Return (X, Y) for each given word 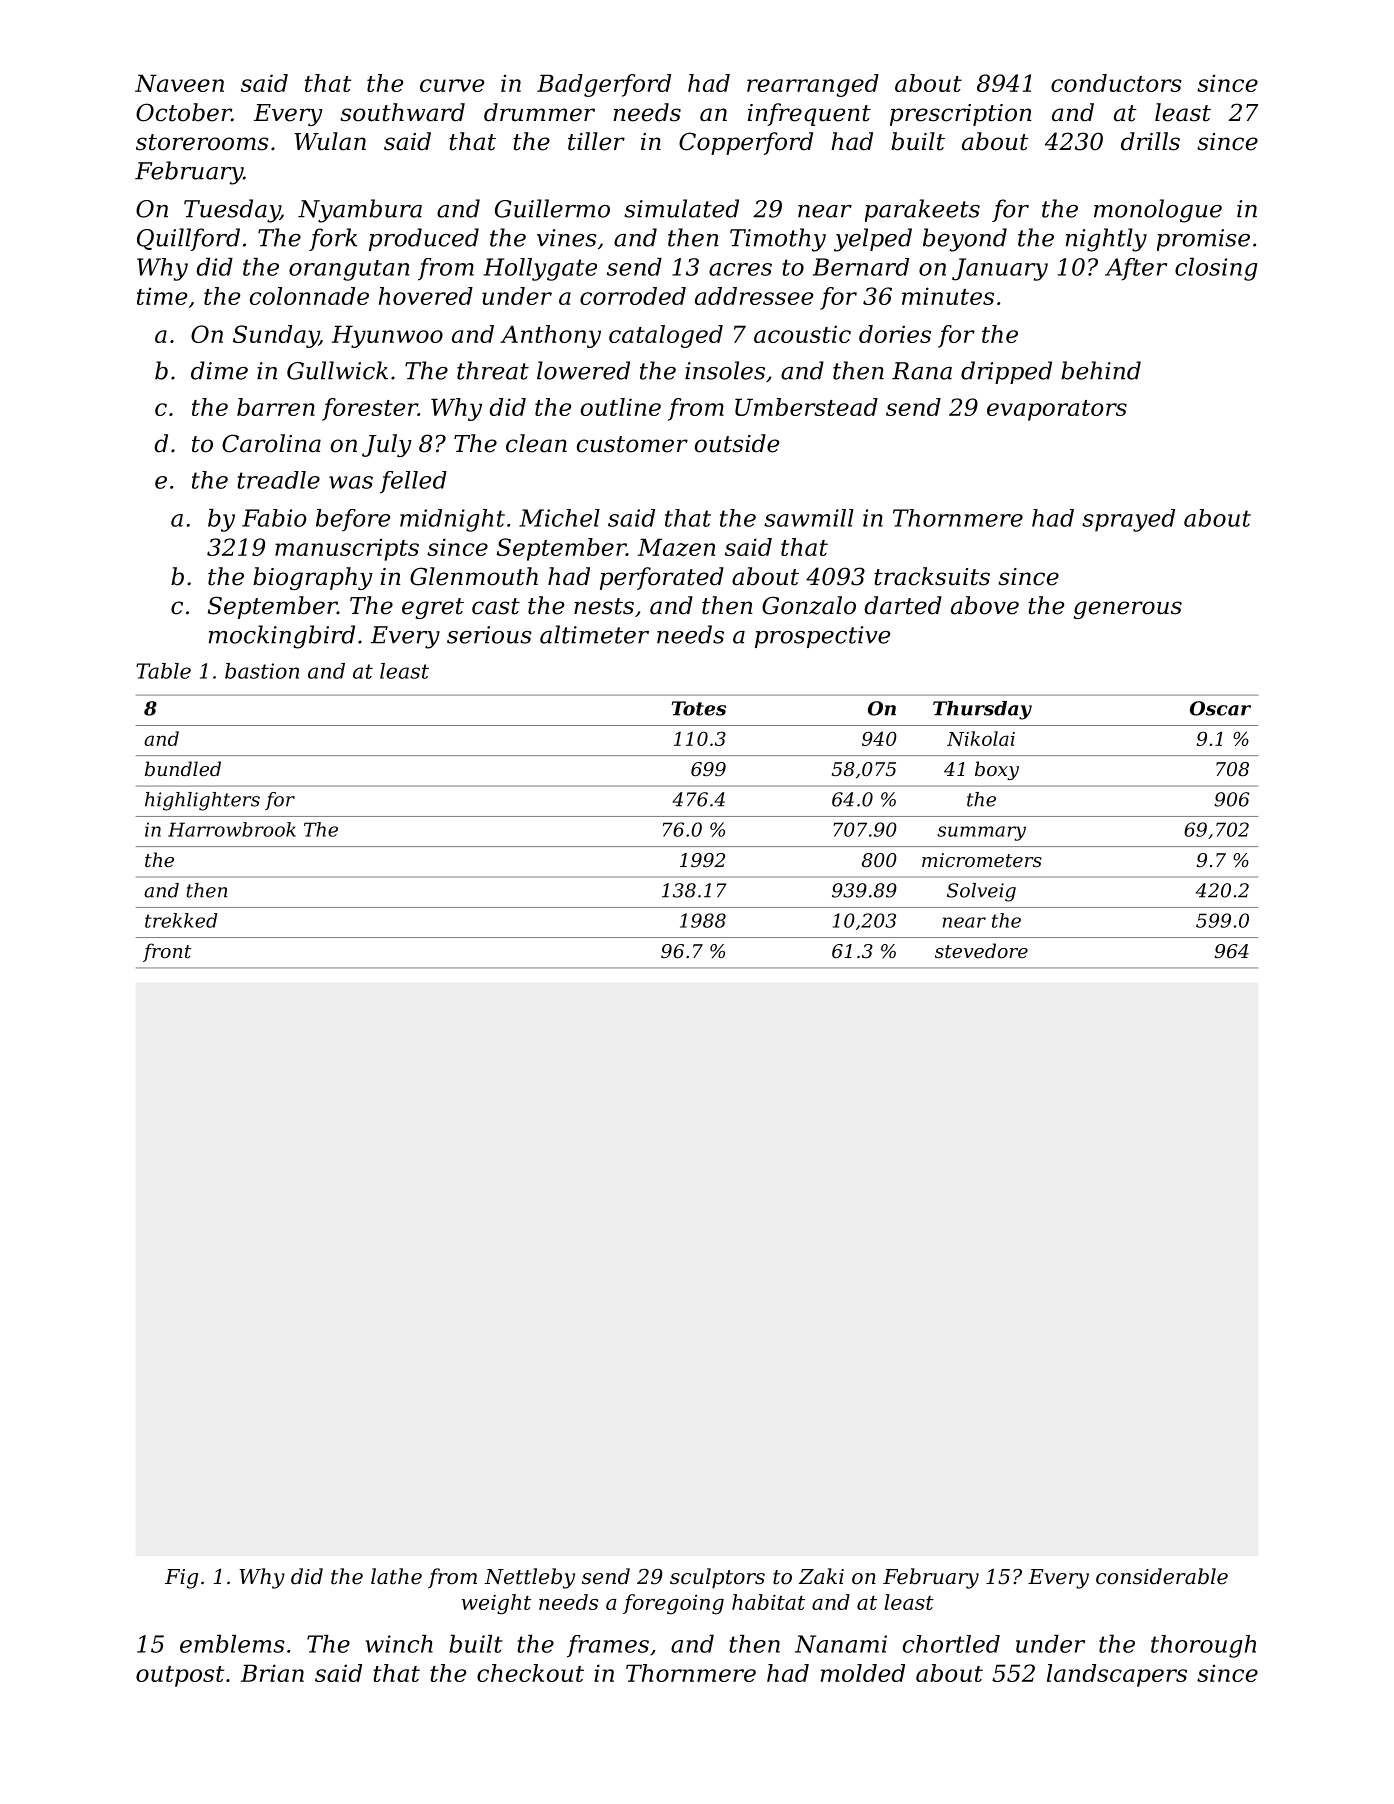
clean (536, 443)
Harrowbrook (232, 829)
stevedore (981, 950)
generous (1127, 610)
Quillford (188, 239)
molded (863, 1673)
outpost (180, 1676)
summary (981, 833)
